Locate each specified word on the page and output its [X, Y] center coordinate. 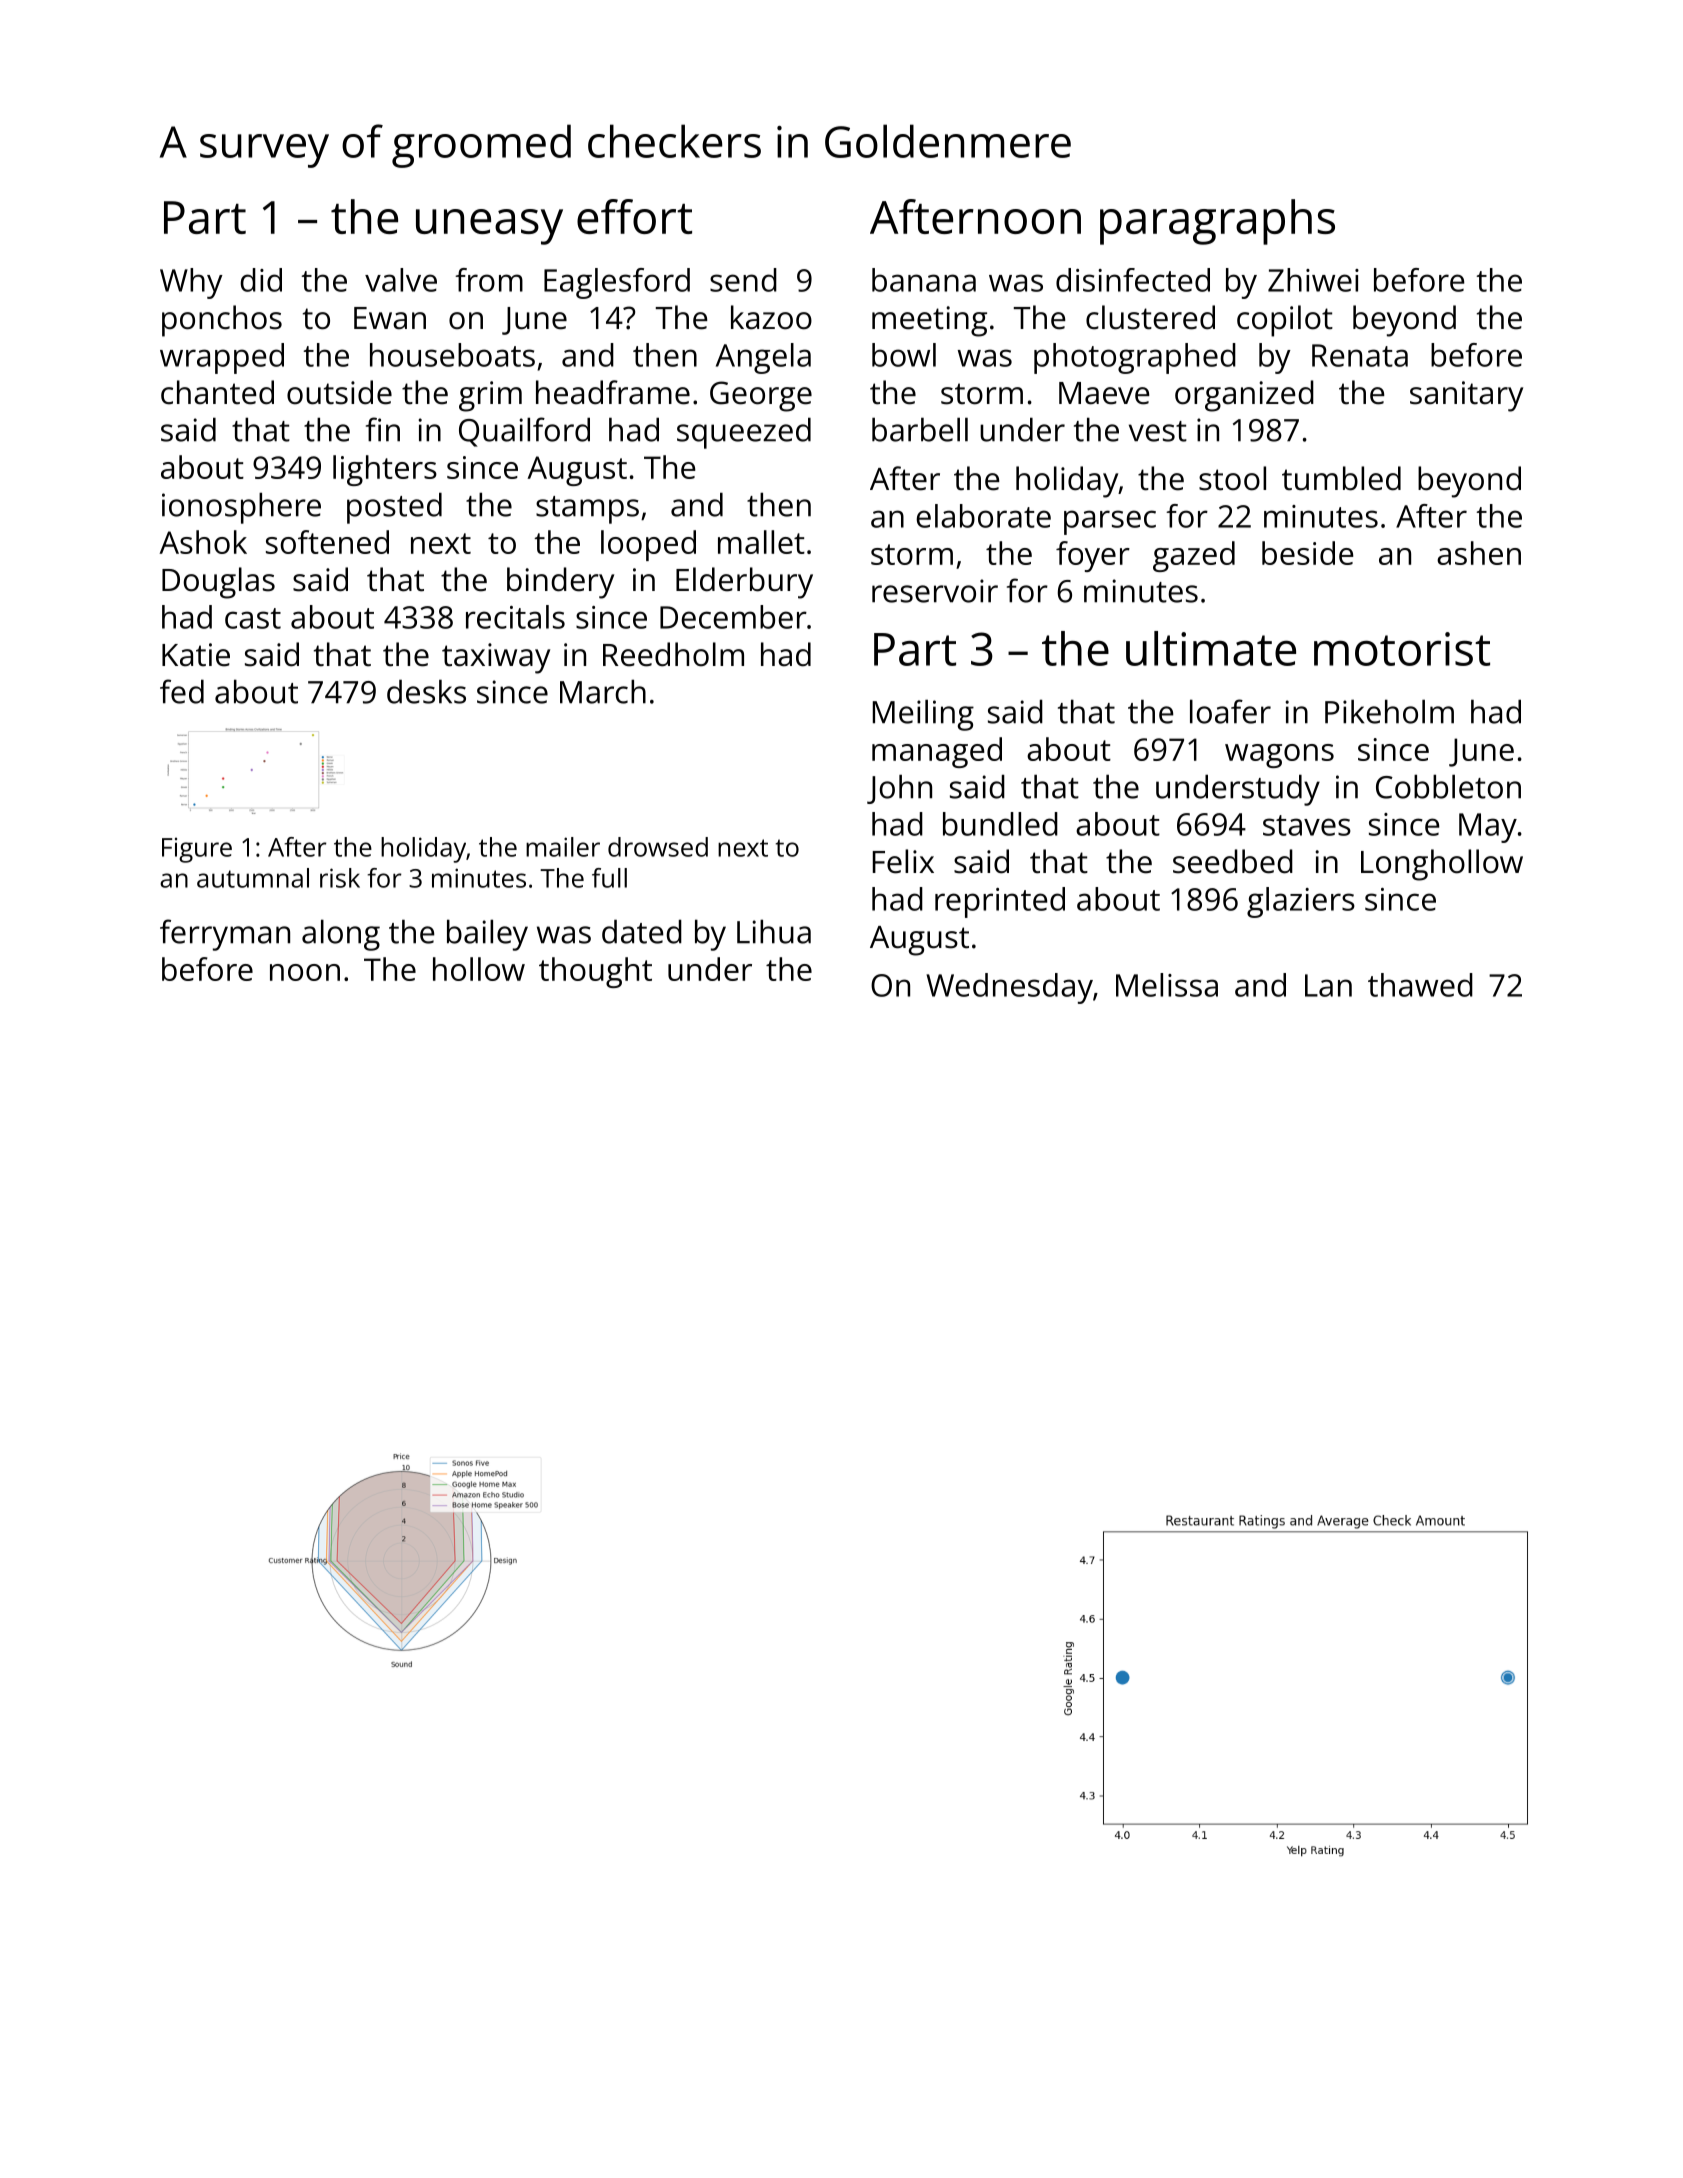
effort [634, 216]
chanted [217, 392]
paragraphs [1217, 222]
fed [182, 691]
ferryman [225, 935]
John [899, 789]
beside [1307, 553]
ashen [1479, 553]
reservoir [935, 591]
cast [253, 618]
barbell [920, 429]
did [261, 280]
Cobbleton [1448, 786]
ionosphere [241, 508]
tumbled [1341, 478]
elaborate [983, 516]
